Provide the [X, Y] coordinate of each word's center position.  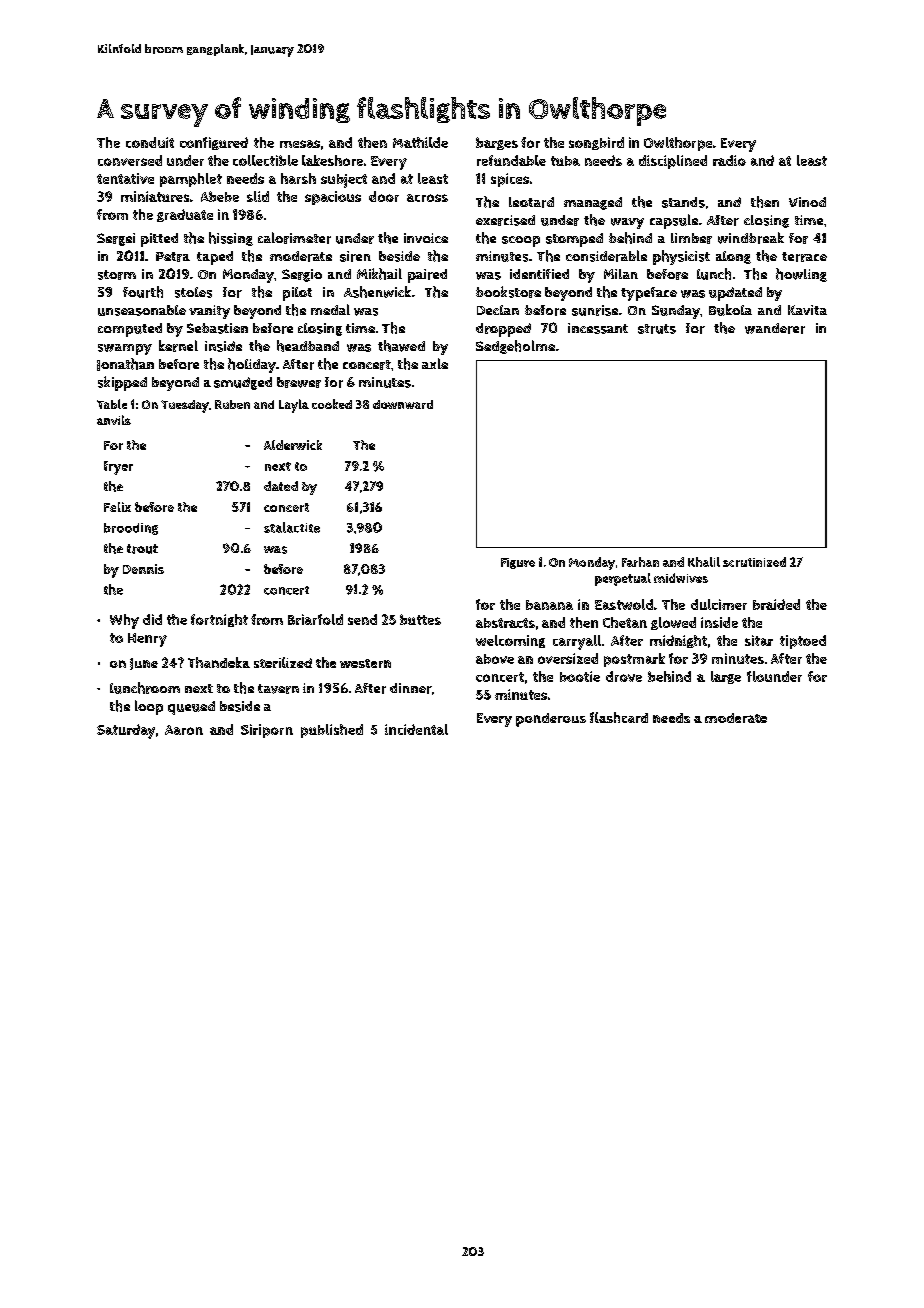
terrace [804, 257]
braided [776, 604]
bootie [580, 676]
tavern [278, 689]
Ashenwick [377, 292]
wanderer [775, 328]
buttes [420, 619]
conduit [150, 142]
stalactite [292, 527]
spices [510, 180]
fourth [143, 292]
